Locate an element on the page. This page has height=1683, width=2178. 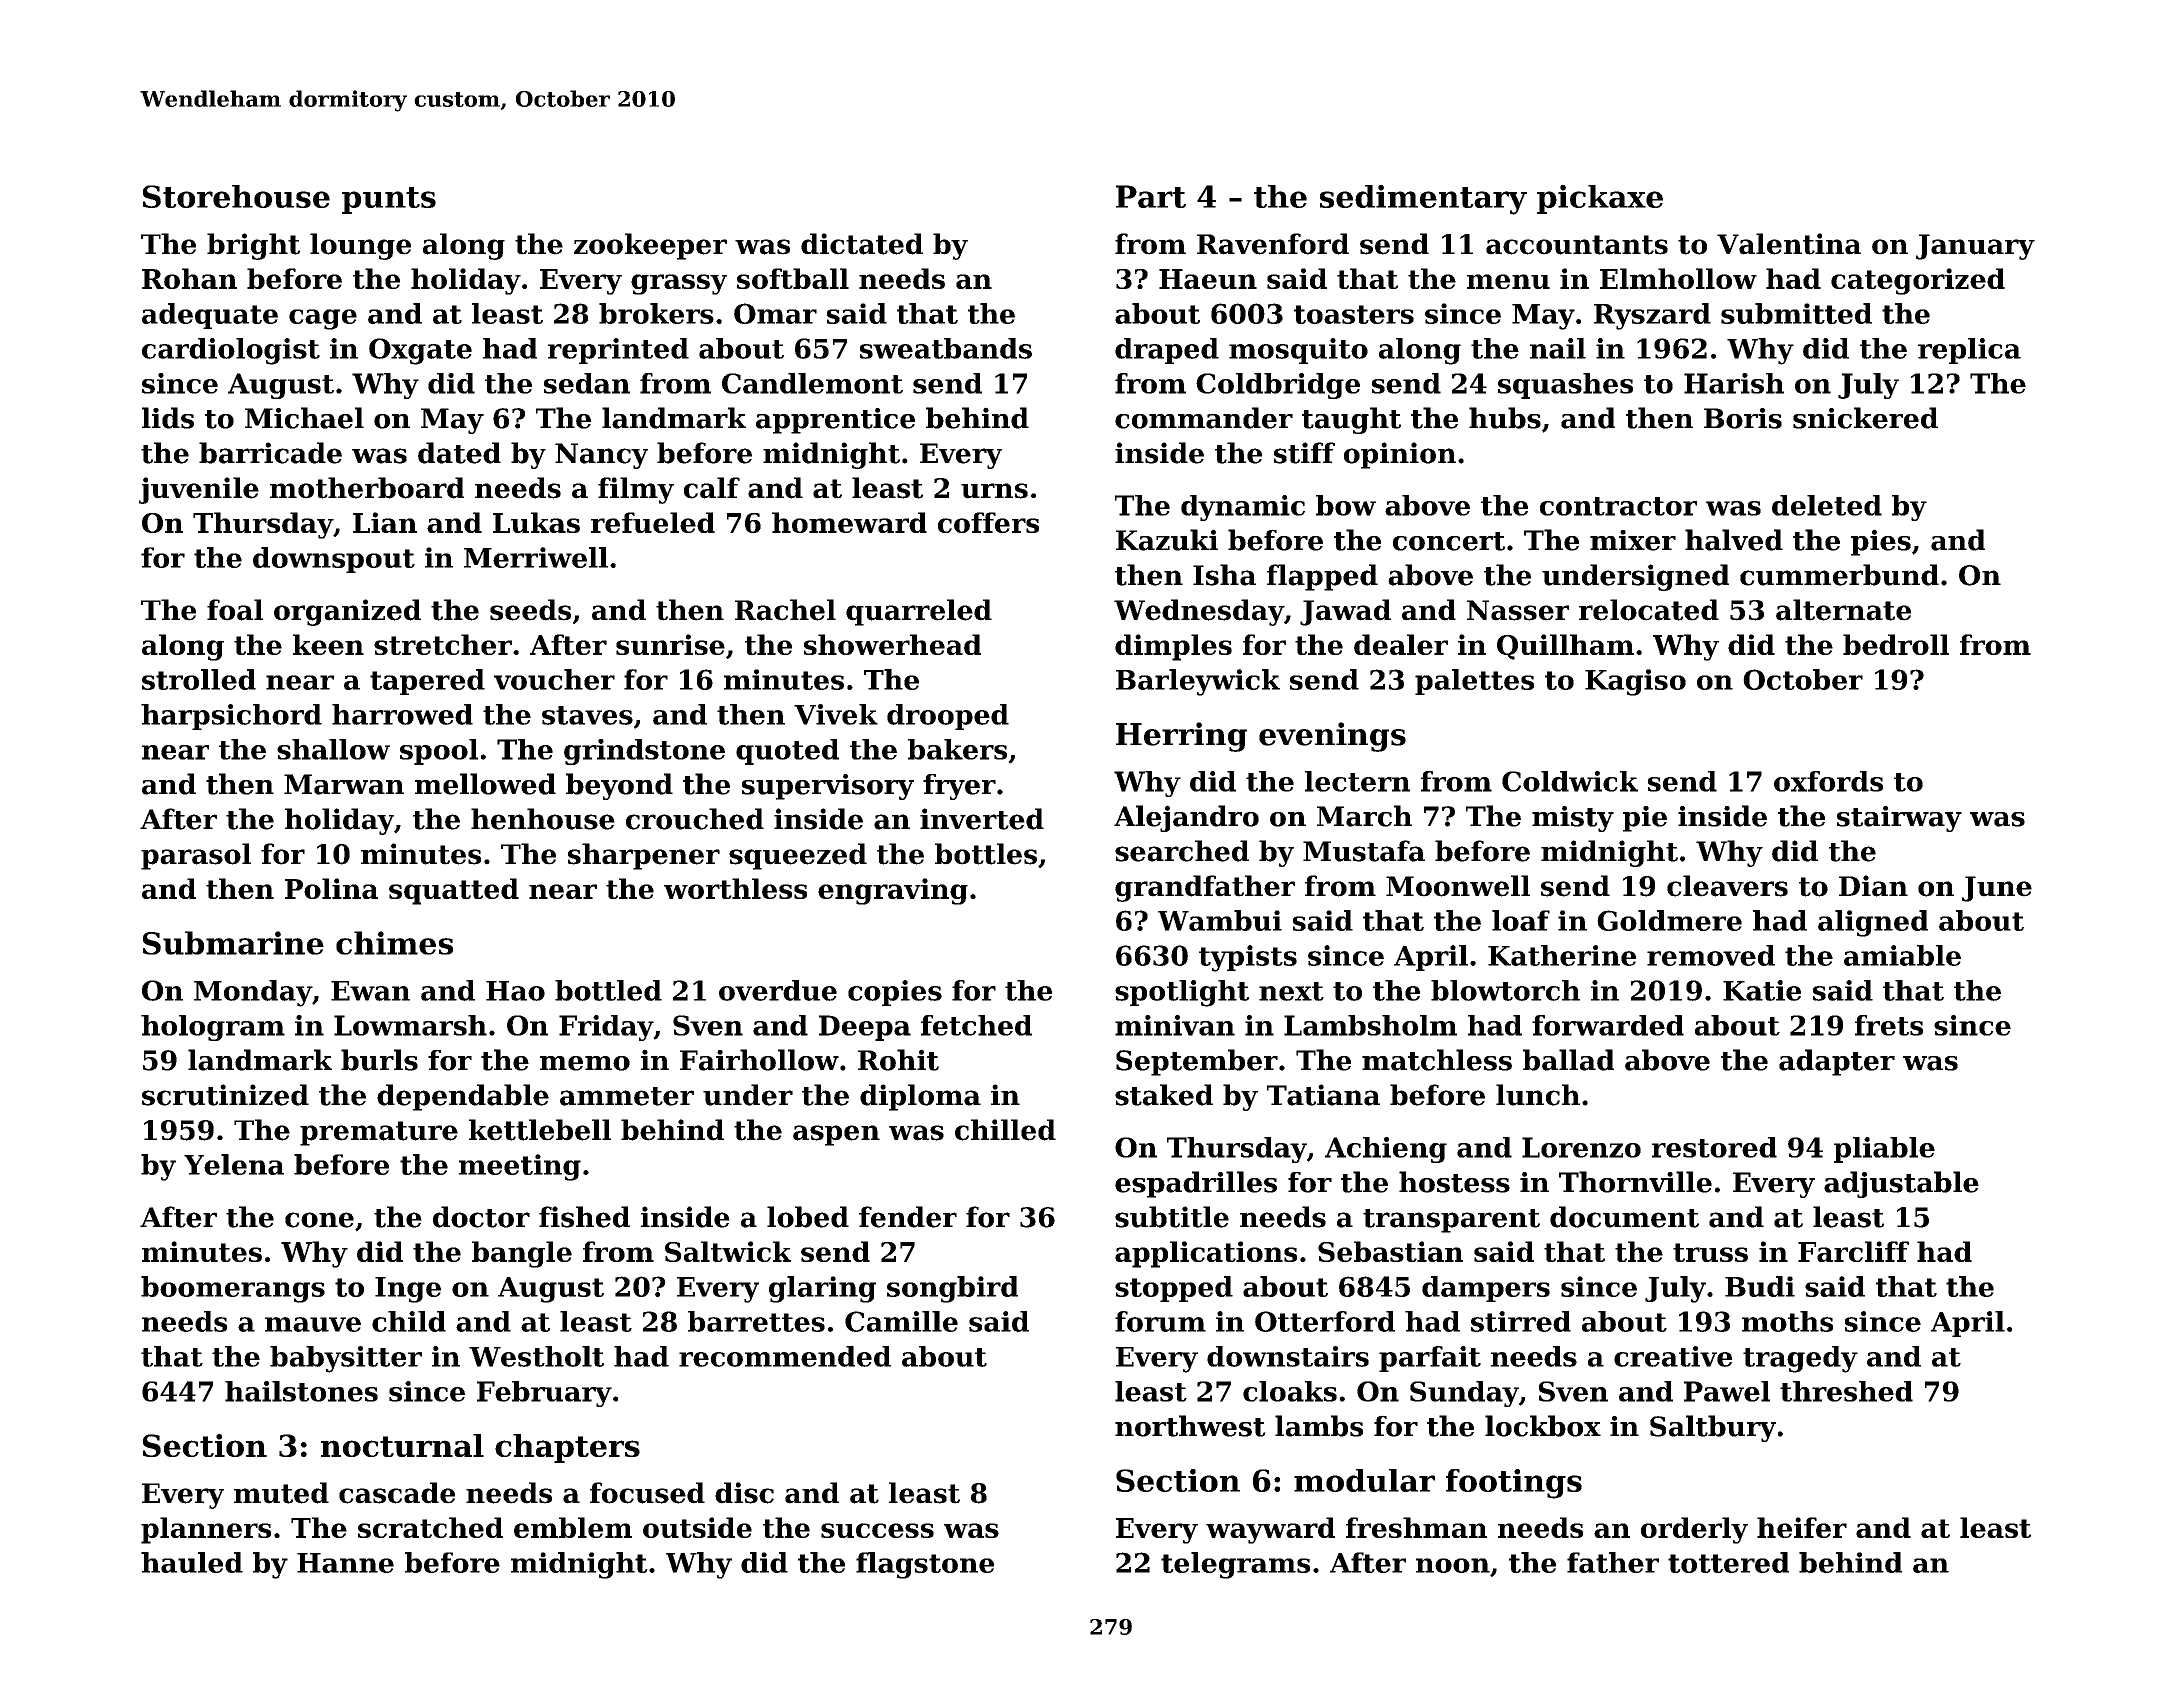
drooped is located at coordinates (948, 717).
